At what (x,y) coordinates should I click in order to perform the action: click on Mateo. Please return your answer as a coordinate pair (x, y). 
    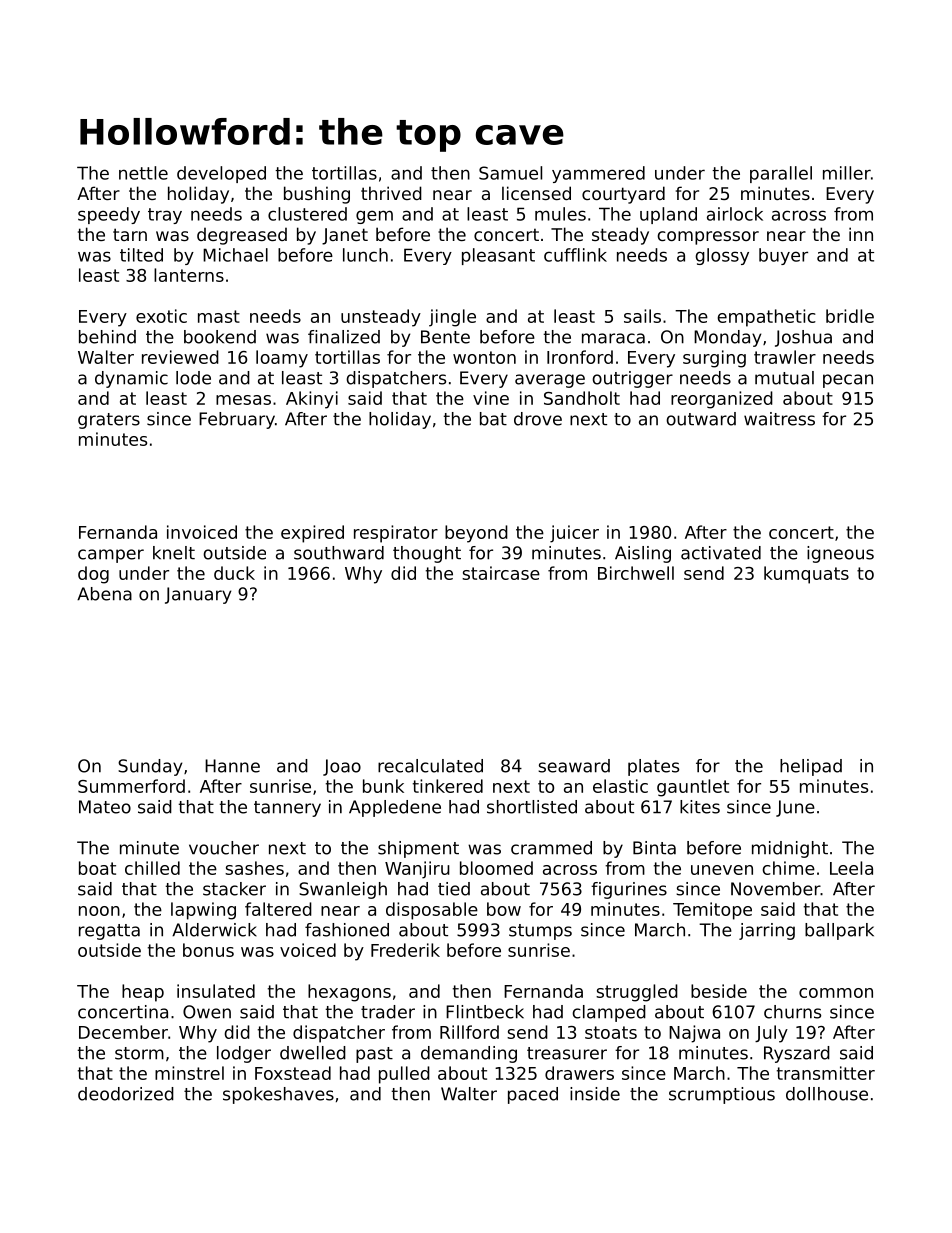
    Looking at the image, I should click on (105, 807).
